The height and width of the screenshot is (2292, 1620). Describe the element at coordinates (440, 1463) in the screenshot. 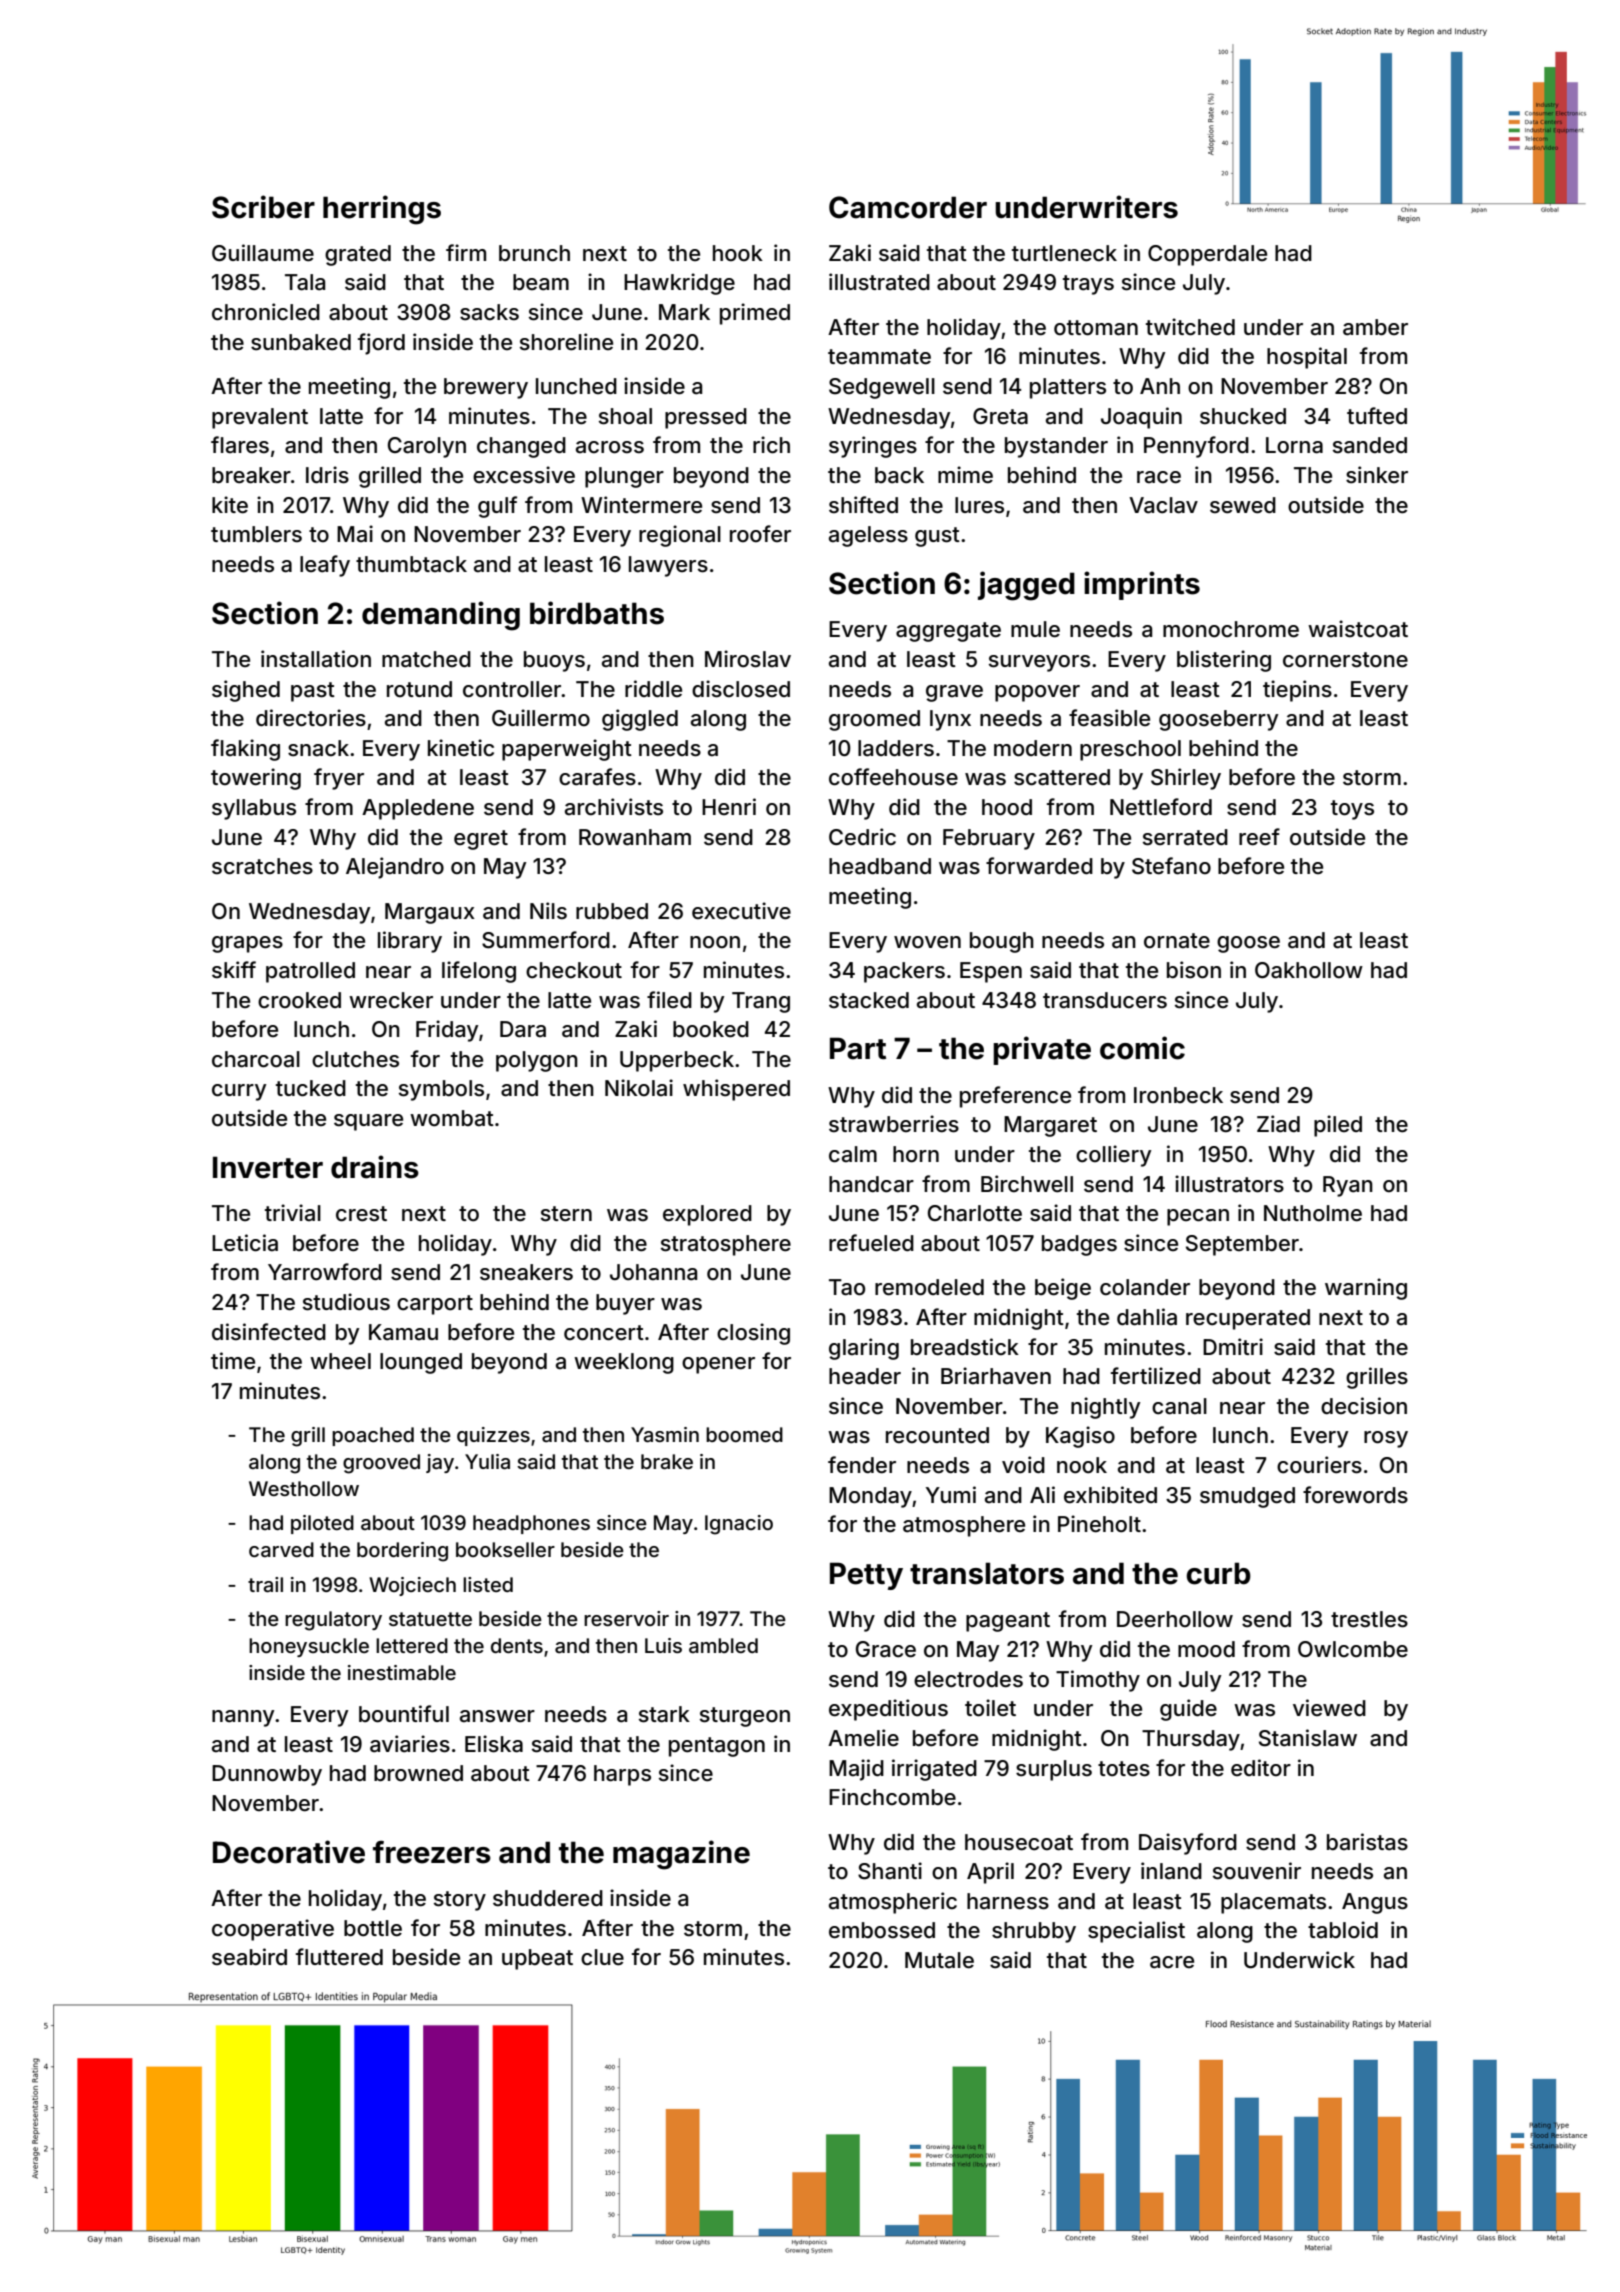

I see `jay` at that location.
